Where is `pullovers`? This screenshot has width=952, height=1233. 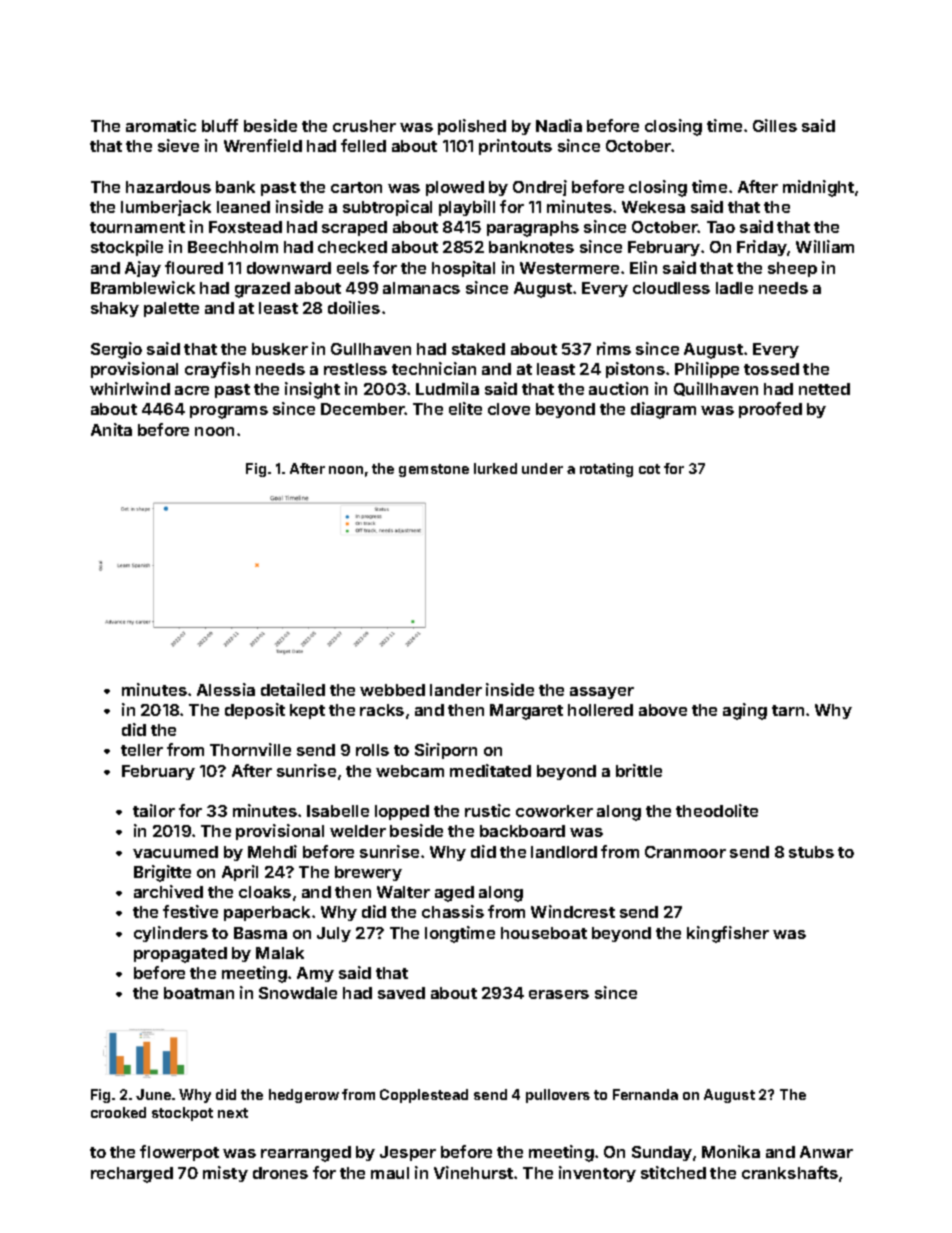 pullovers is located at coordinates (558, 1096).
